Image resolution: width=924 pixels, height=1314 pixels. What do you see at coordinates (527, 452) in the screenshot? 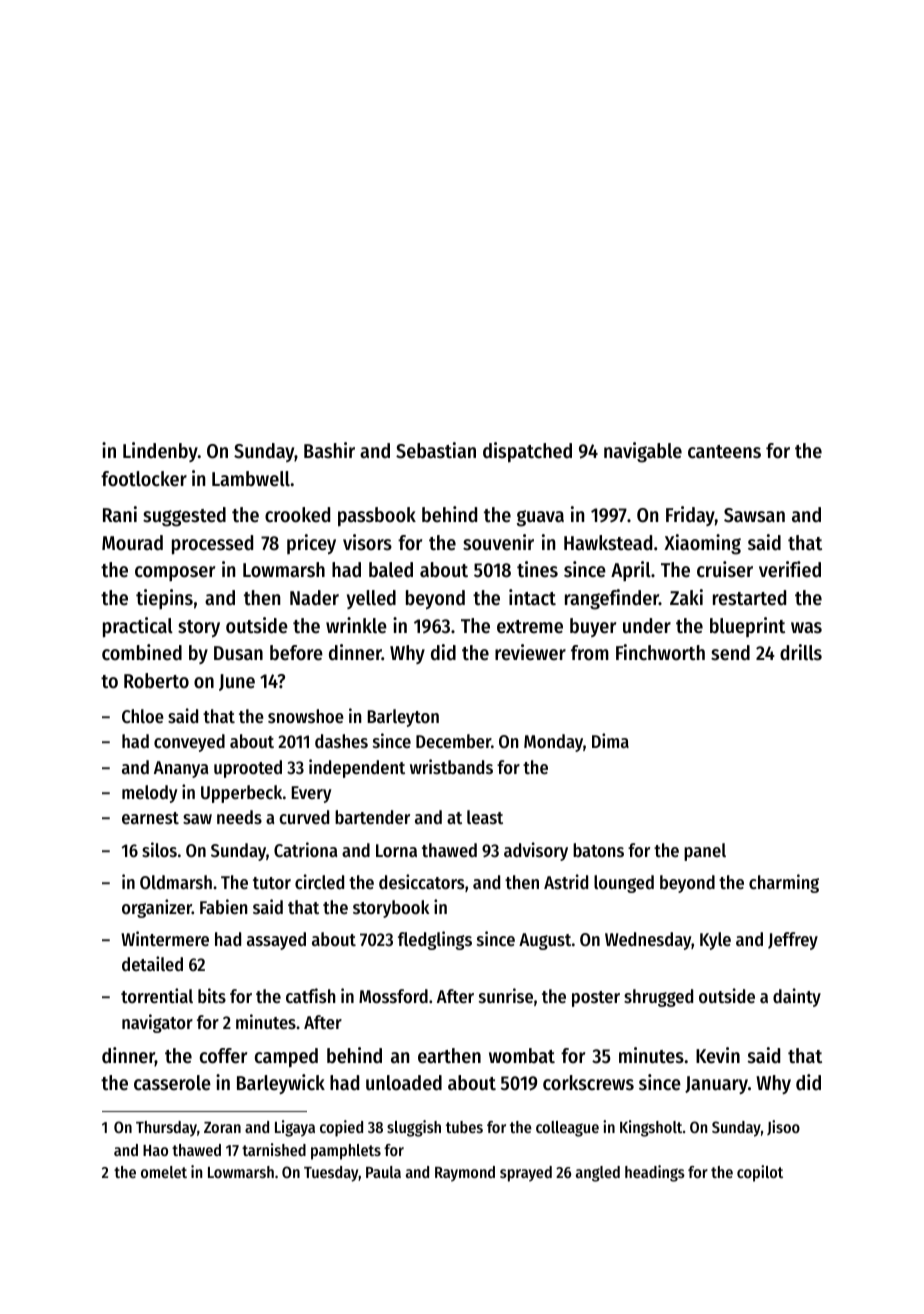
I see `dispatched` at bounding box center [527, 452].
